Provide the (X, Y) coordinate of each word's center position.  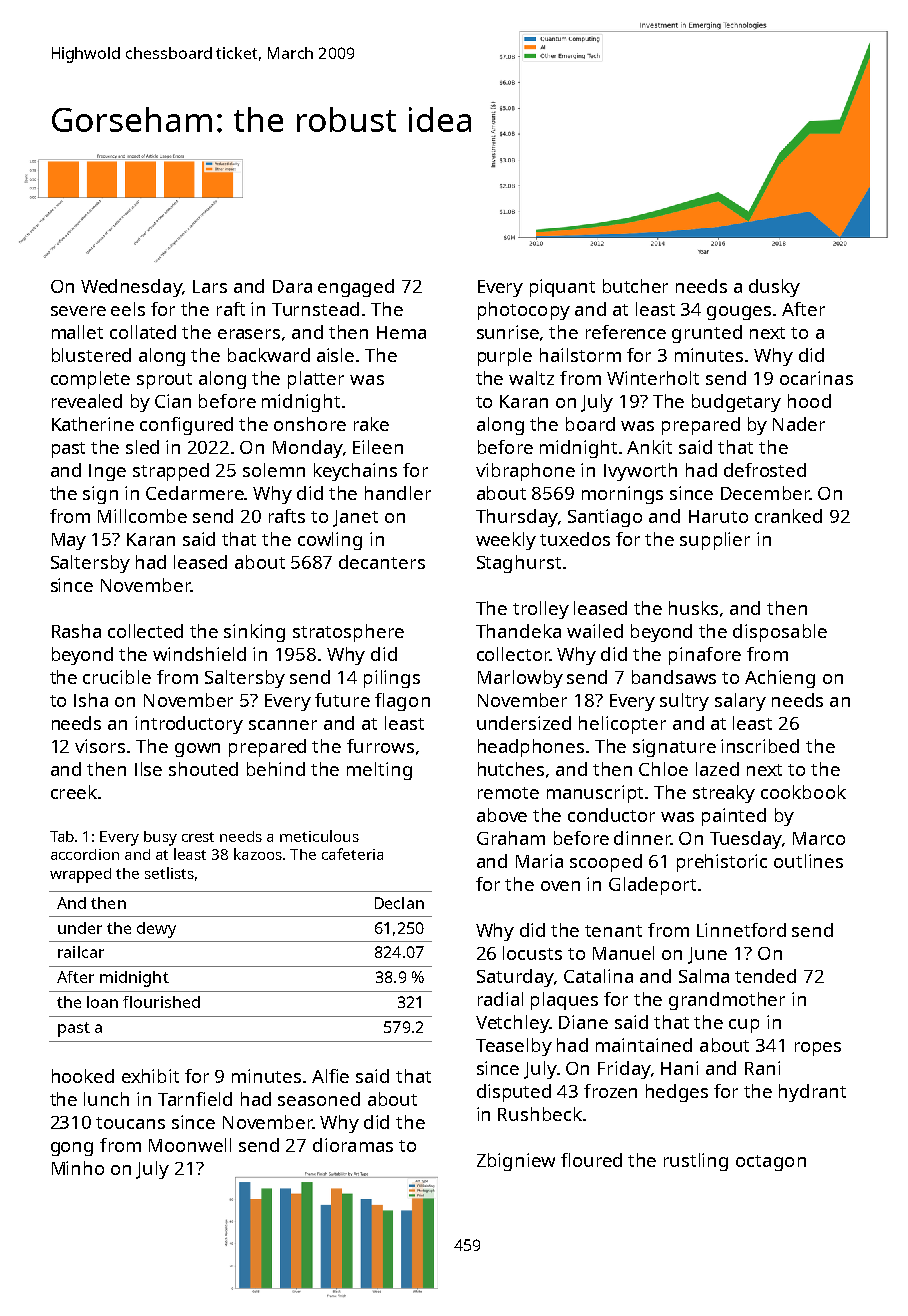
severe (78, 311)
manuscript (595, 794)
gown (197, 750)
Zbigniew (516, 1162)
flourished (161, 1002)
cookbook (803, 792)
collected (145, 631)
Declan (399, 903)
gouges (739, 313)
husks (693, 608)
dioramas (353, 1145)
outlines (808, 861)
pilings (392, 679)
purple (505, 357)
